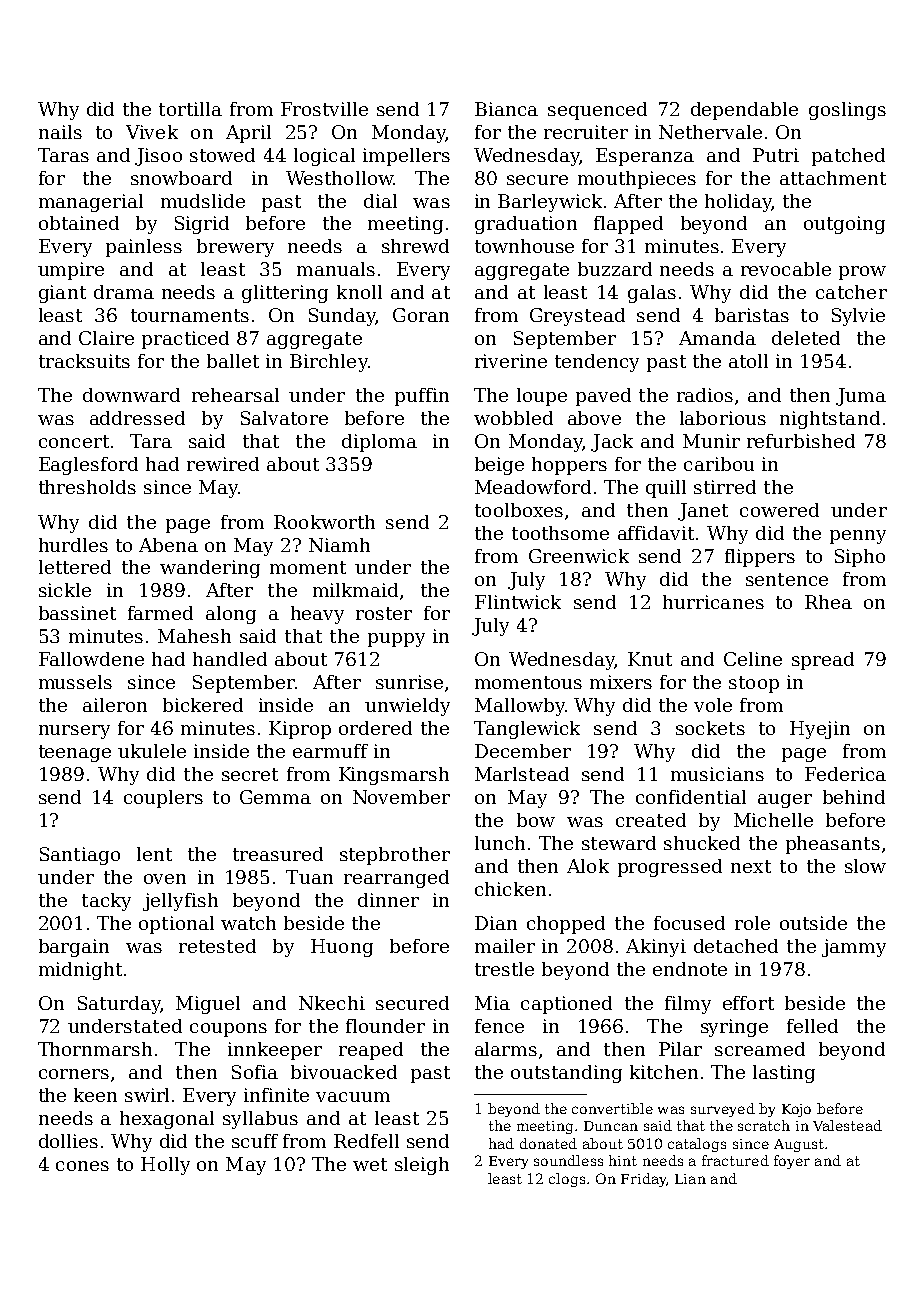 The image size is (924, 1308). What do you see at coordinates (276, 1095) in the page?
I see `infinite` at bounding box center [276, 1095].
